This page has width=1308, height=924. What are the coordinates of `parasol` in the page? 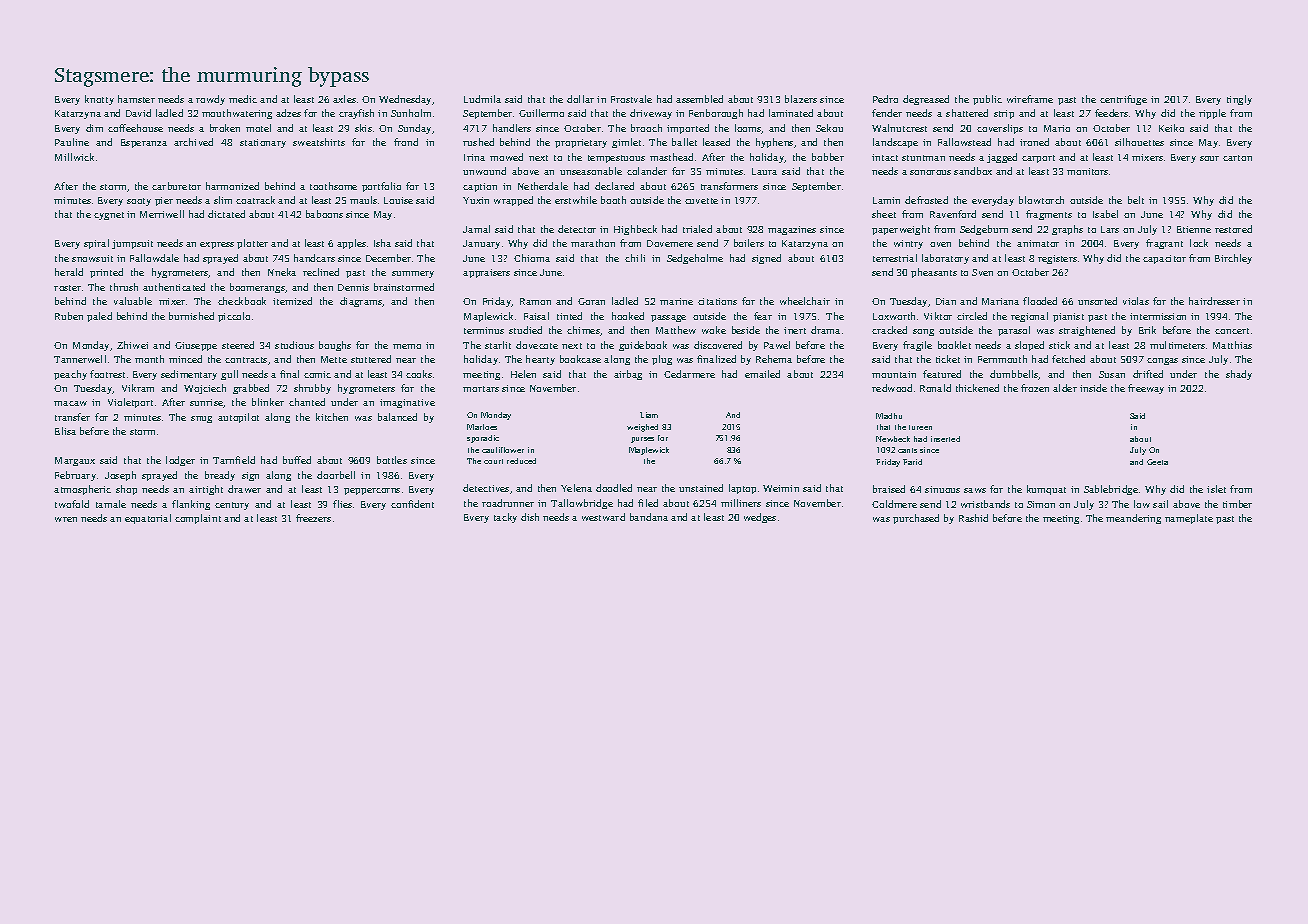 It's located at (1014, 331).
